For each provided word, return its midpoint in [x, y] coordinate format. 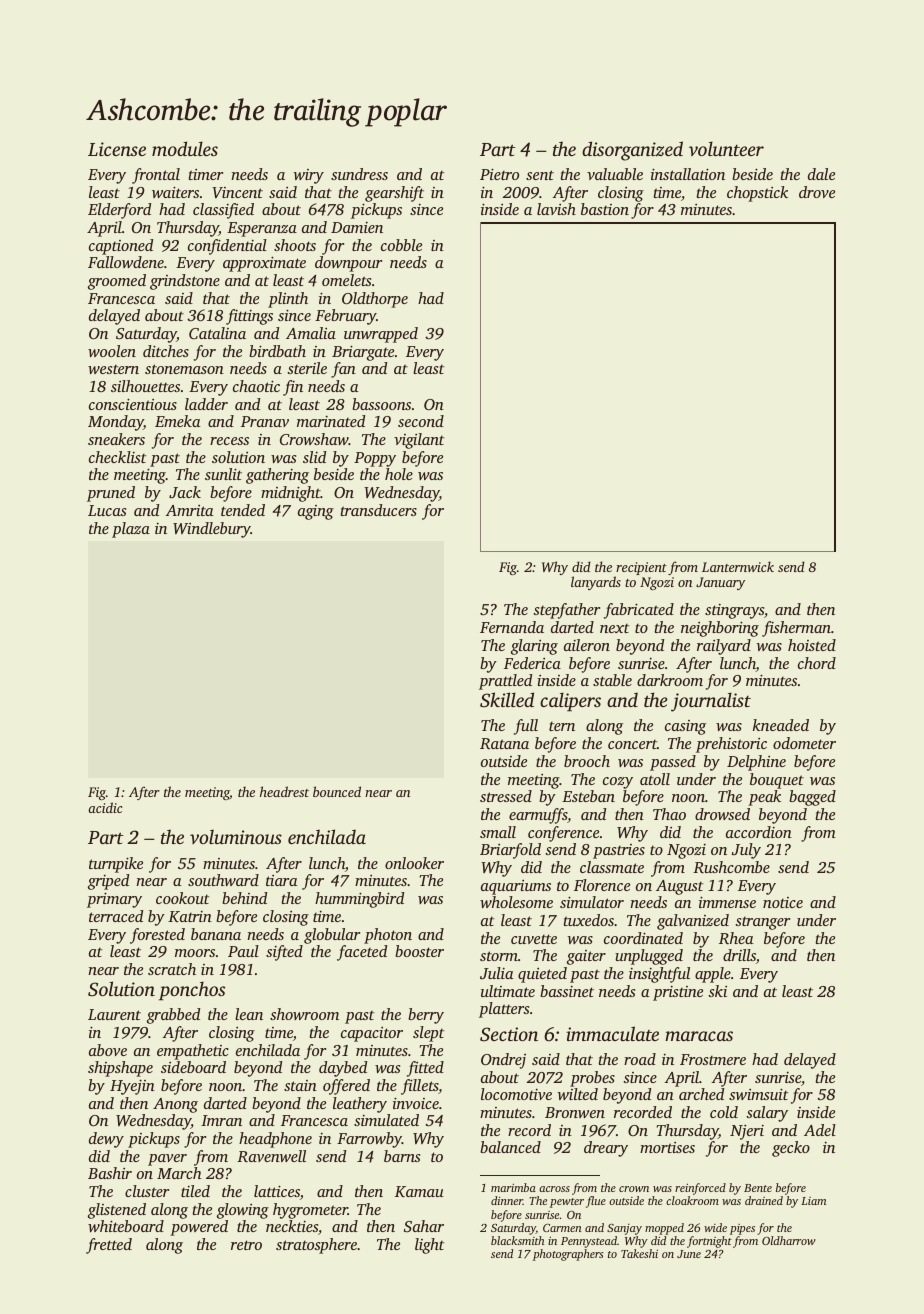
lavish [556, 209]
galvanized [693, 922]
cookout [182, 898]
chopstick [757, 194]
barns [402, 1156]
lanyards [596, 583]
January [720, 583]
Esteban [588, 796]
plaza [131, 530]
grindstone [185, 282]
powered [199, 1228]
